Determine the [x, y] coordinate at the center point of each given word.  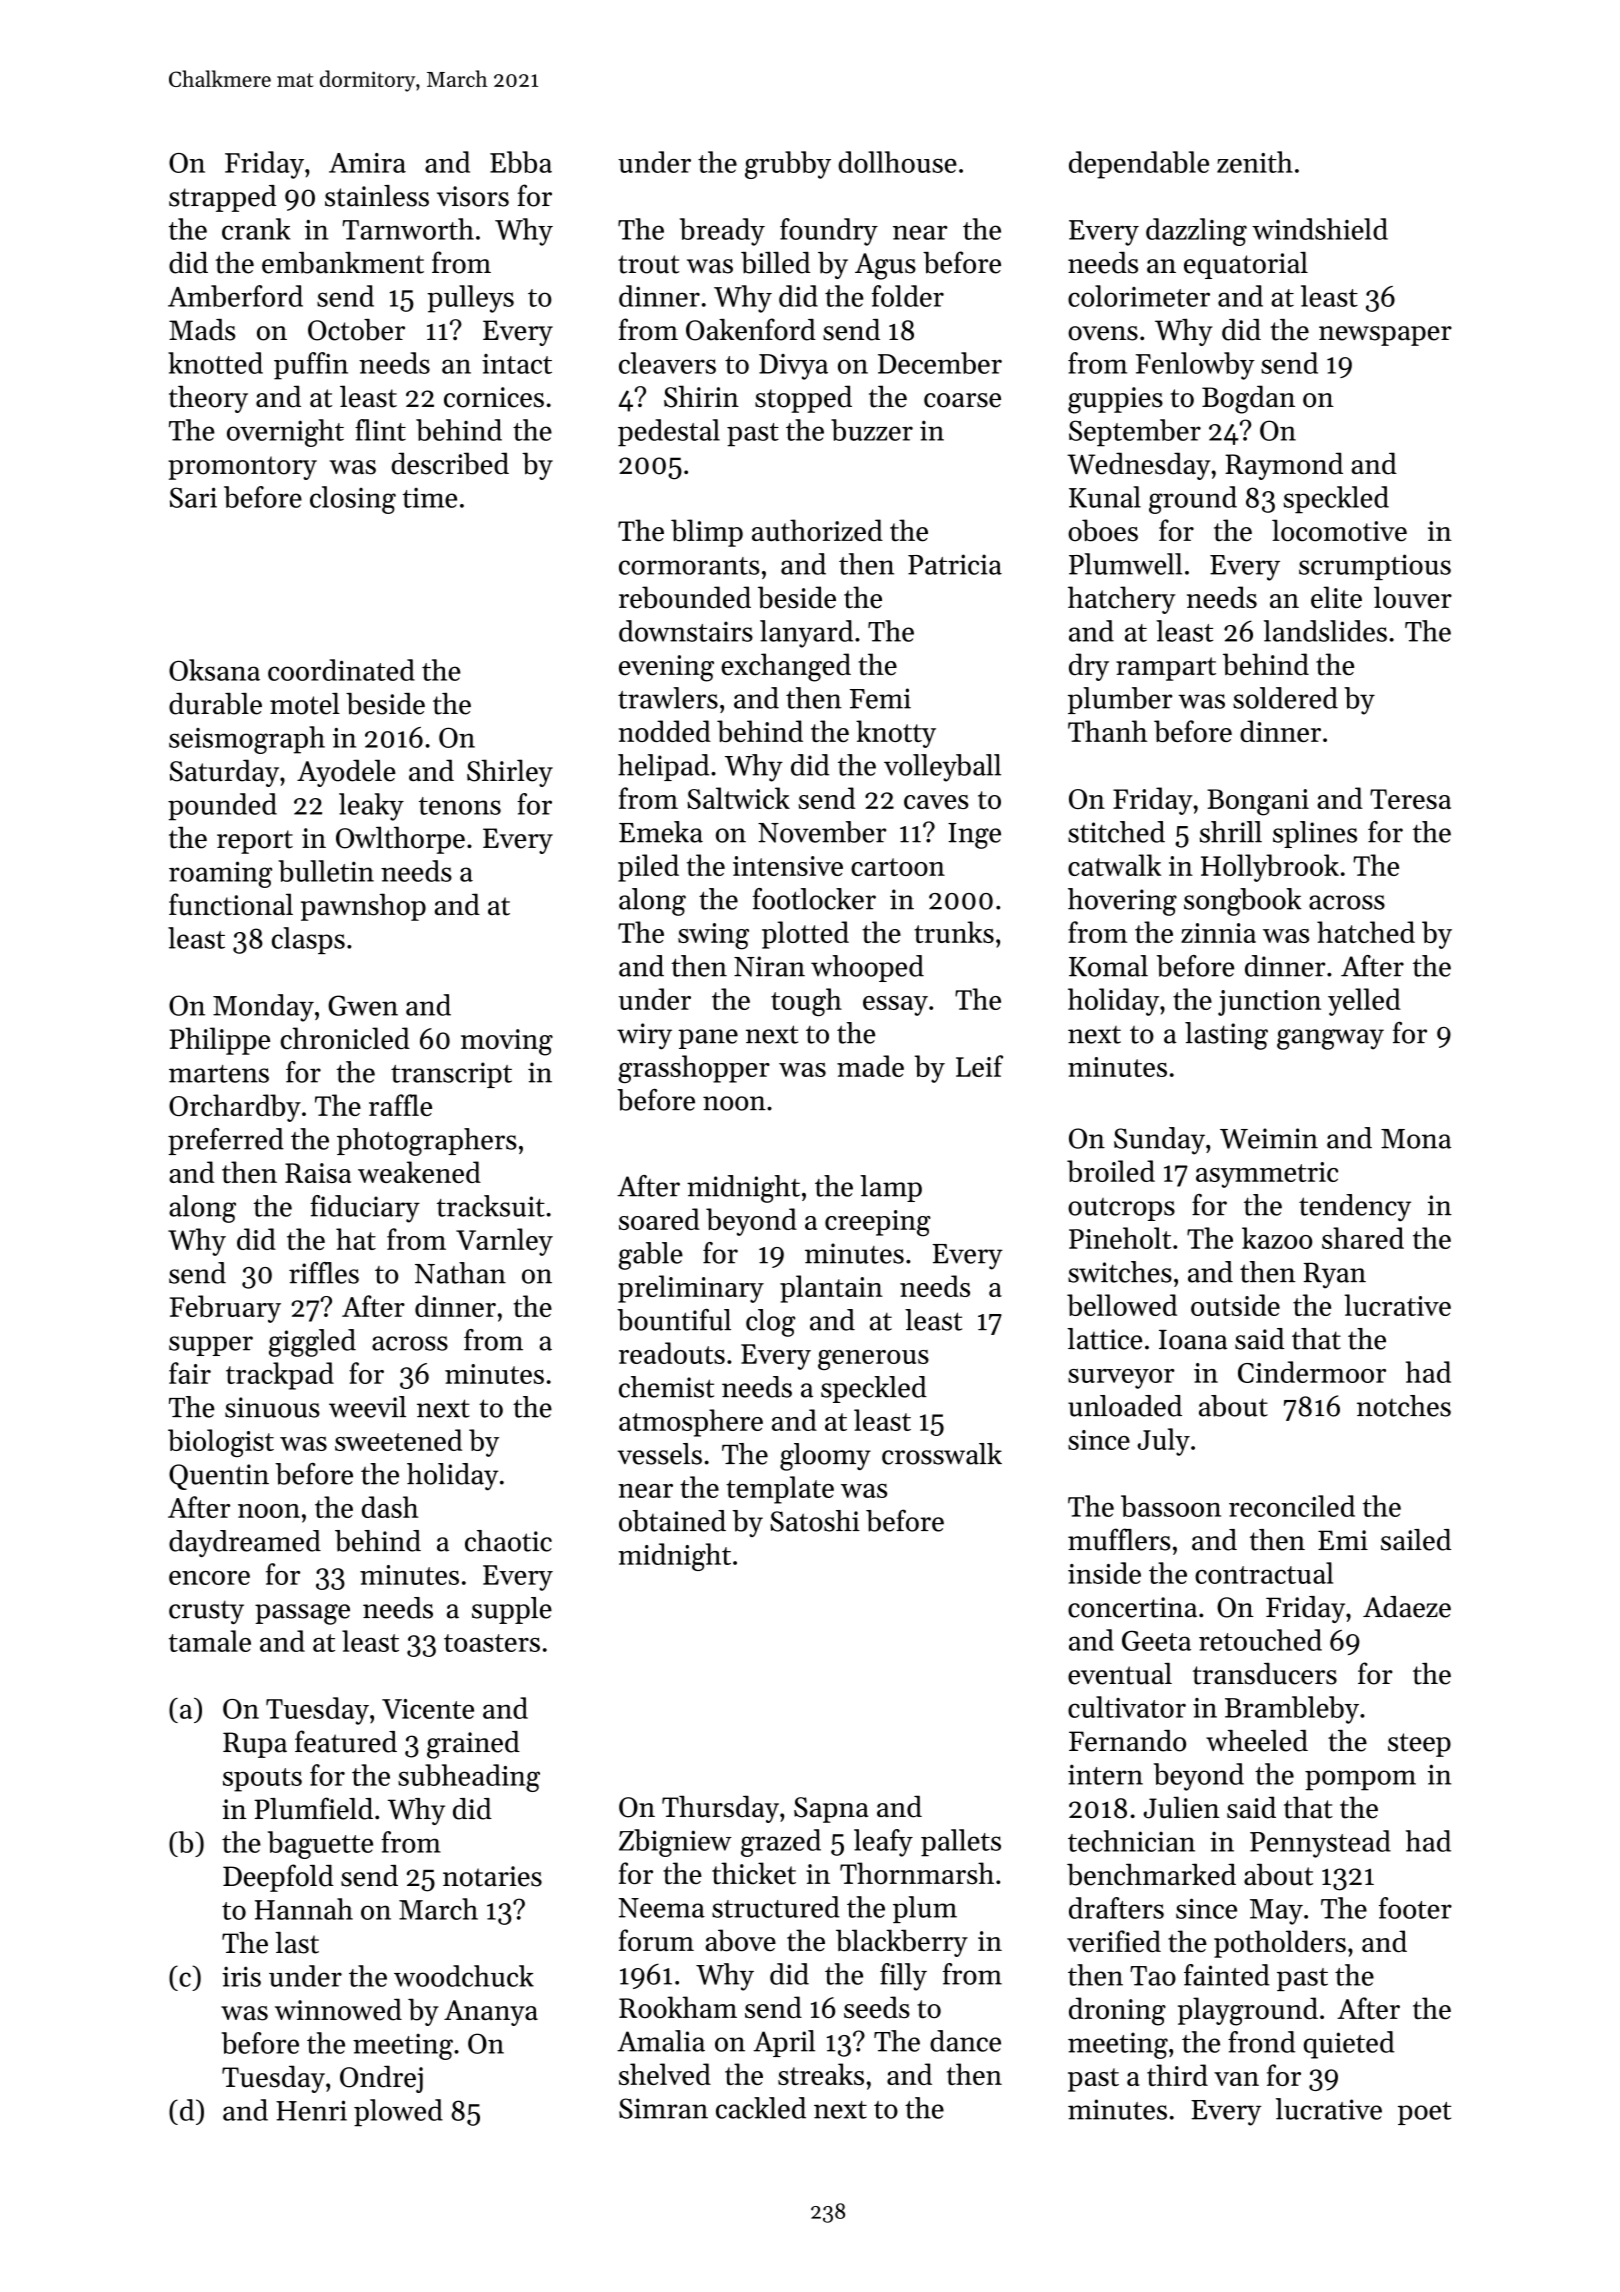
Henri [311, 2110]
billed [775, 263]
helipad [663, 767]
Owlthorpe [400, 840]
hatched [1366, 932]
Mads [202, 330]
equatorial [1246, 265]
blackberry [902, 1943]
